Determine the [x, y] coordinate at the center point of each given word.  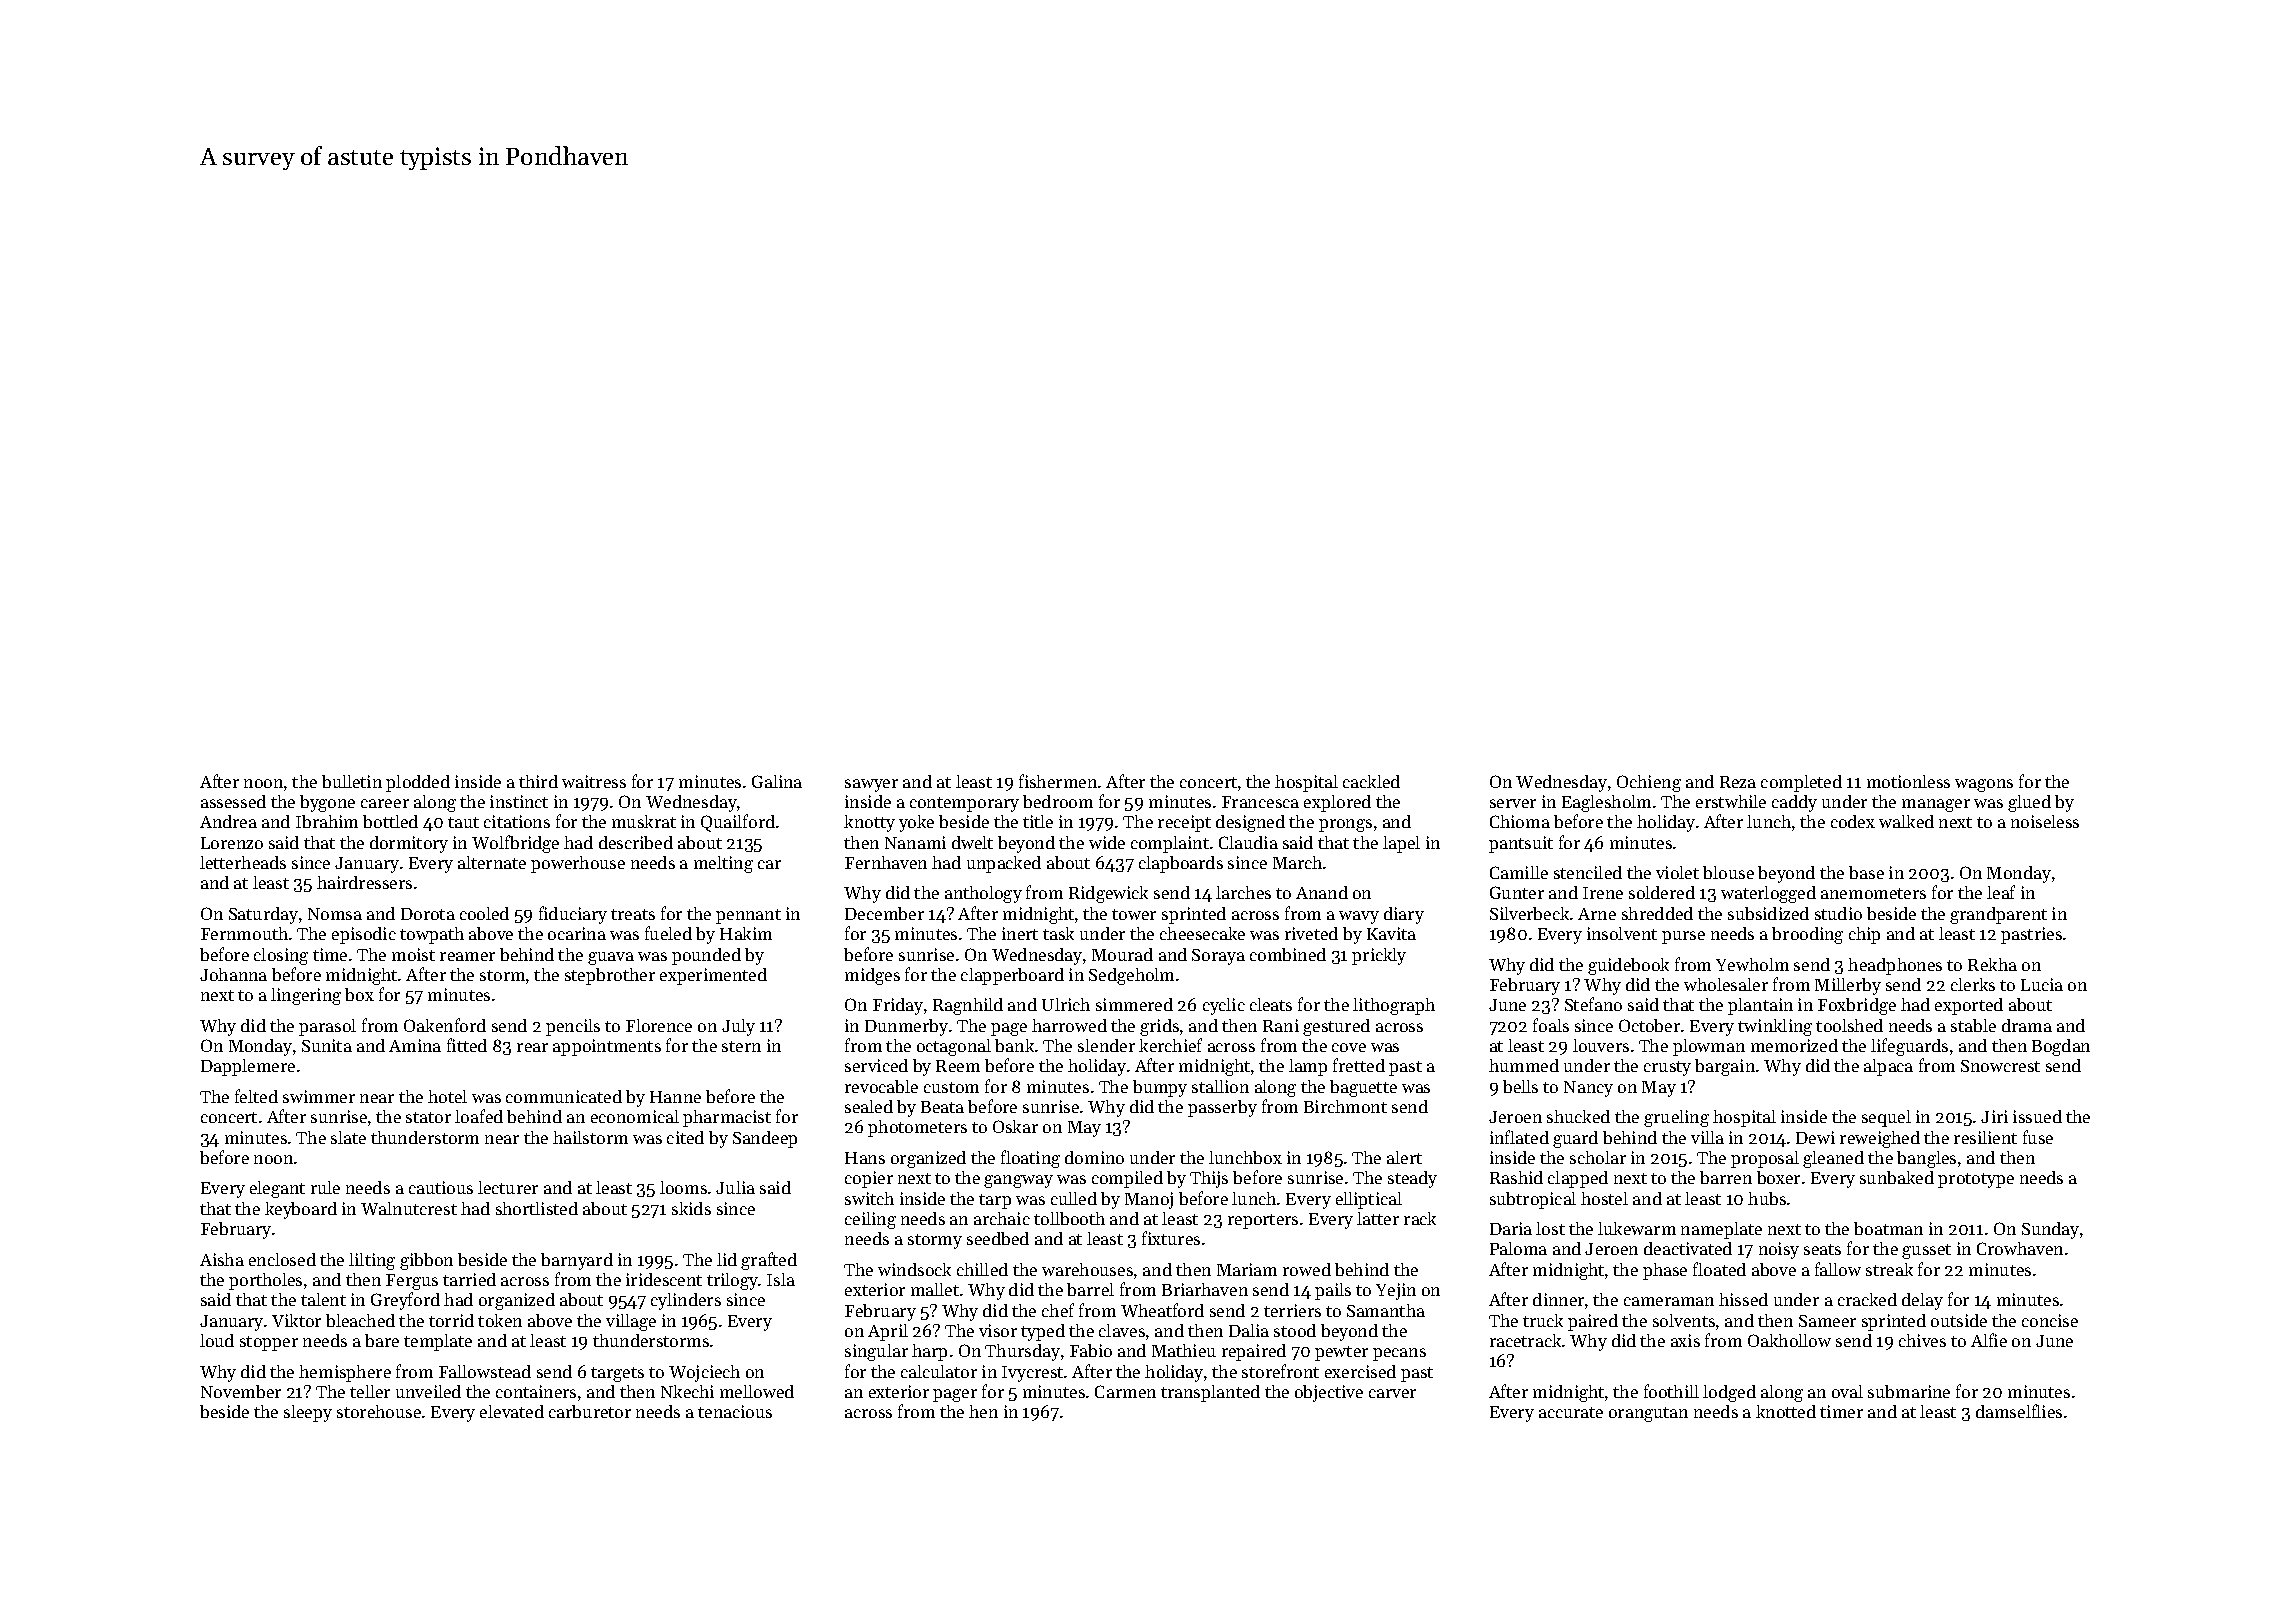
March [1297, 862]
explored [1337, 803]
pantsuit [1521, 844]
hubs [1767, 1198]
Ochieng [1649, 783]
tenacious [735, 1411]
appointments [607, 1047]
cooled [484, 913]
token [500, 1320]
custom [951, 1087]
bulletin [352, 781]
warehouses [1087, 1269]
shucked [1578, 1116]
